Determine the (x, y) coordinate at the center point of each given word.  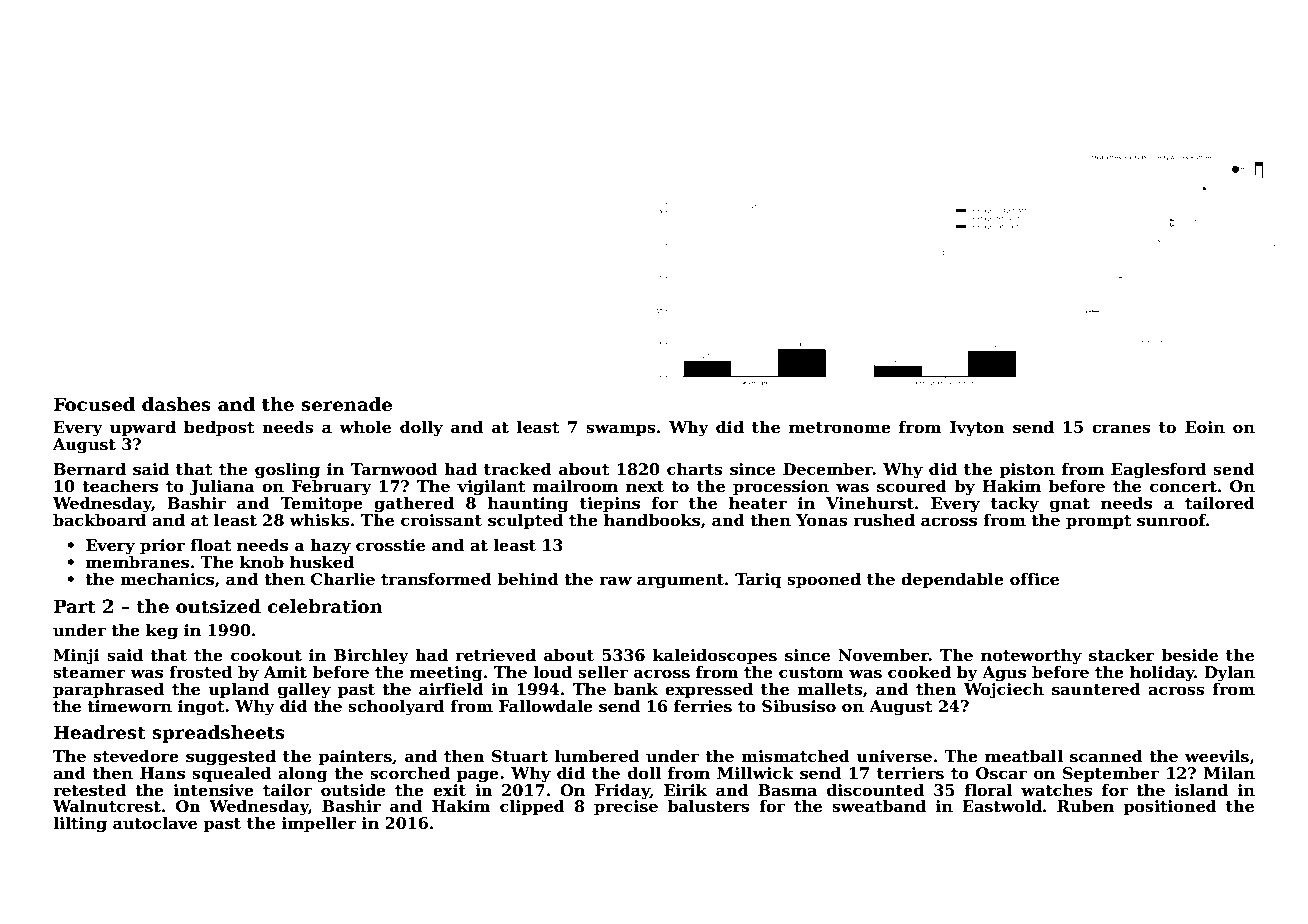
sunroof (1171, 520)
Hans (162, 773)
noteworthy (1031, 657)
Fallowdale (546, 706)
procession (781, 488)
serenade (346, 404)
